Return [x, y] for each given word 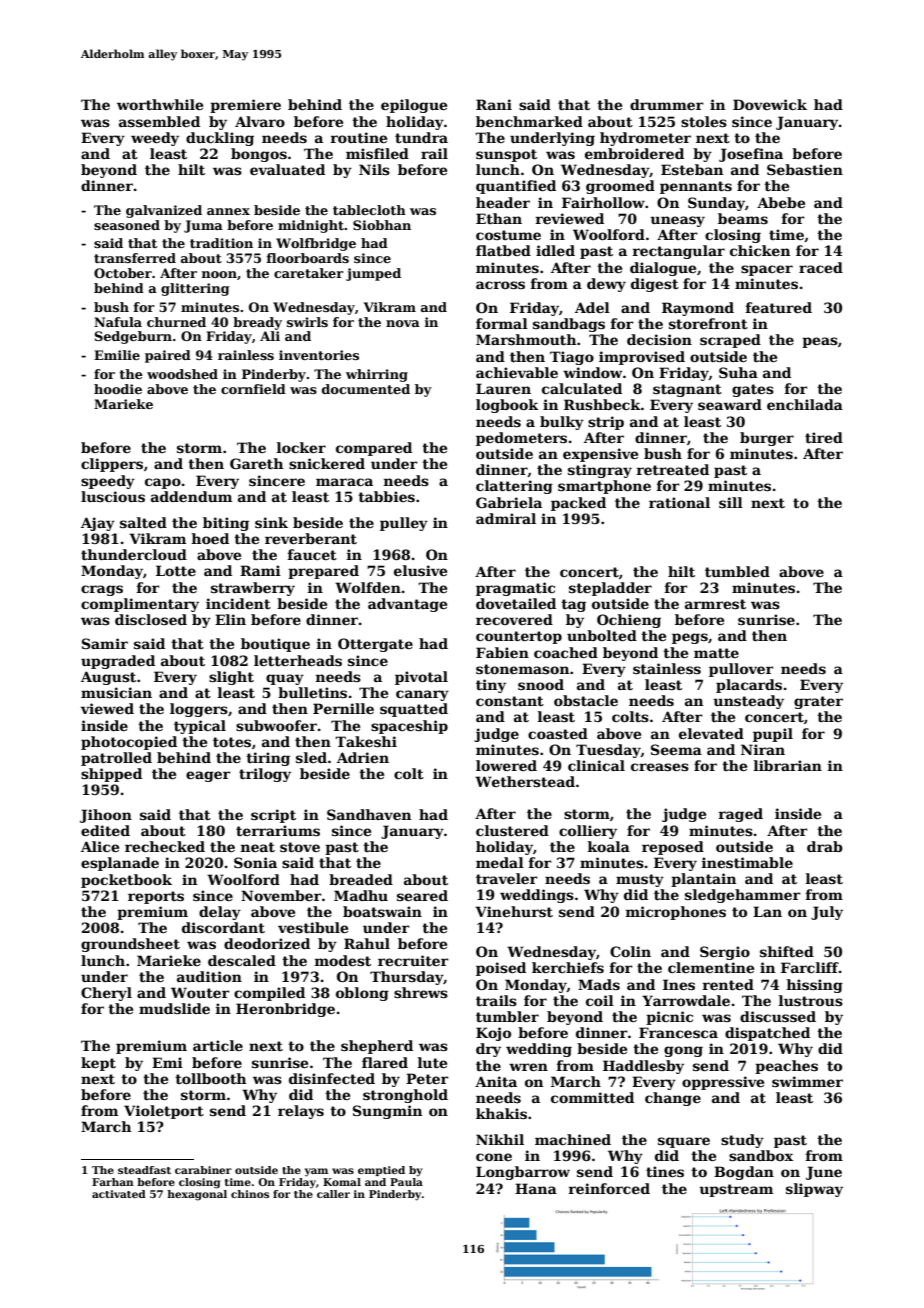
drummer [667, 104]
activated [119, 1194]
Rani [494, 104]
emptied [381, 1171]
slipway [814, 1190]
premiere [245, 106]
